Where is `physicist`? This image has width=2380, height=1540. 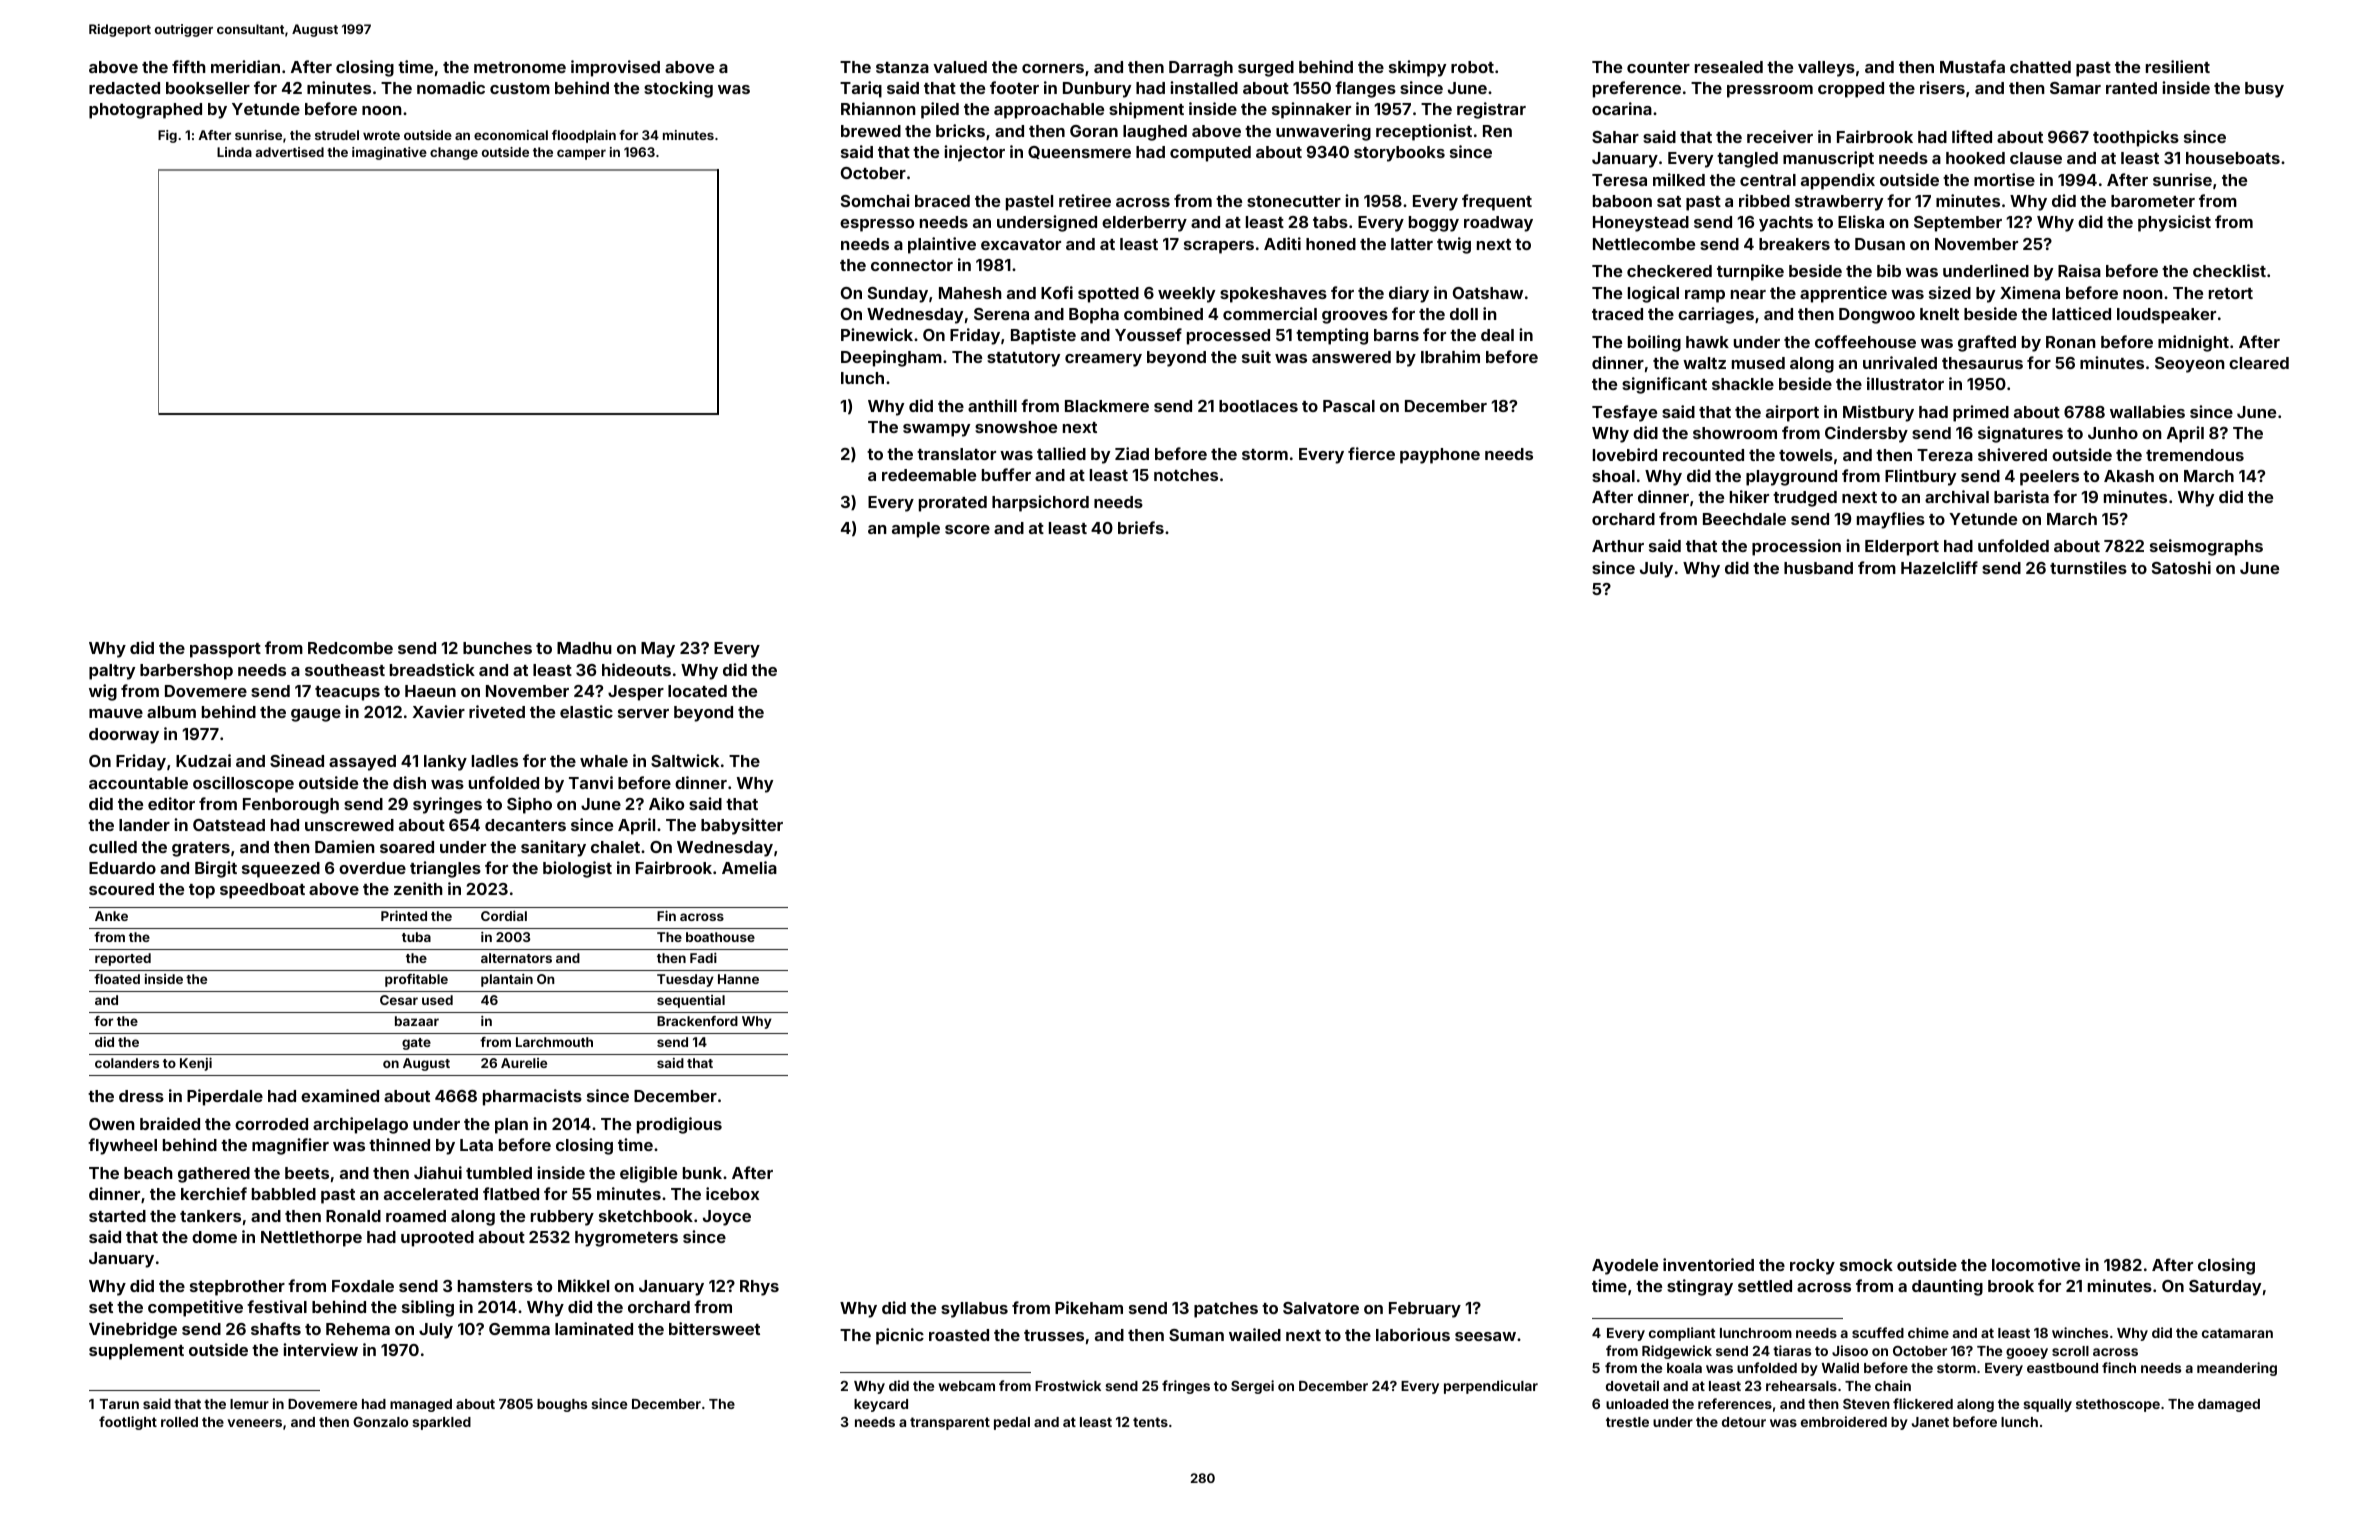
physicist is located at coordinates (2174, 223).
